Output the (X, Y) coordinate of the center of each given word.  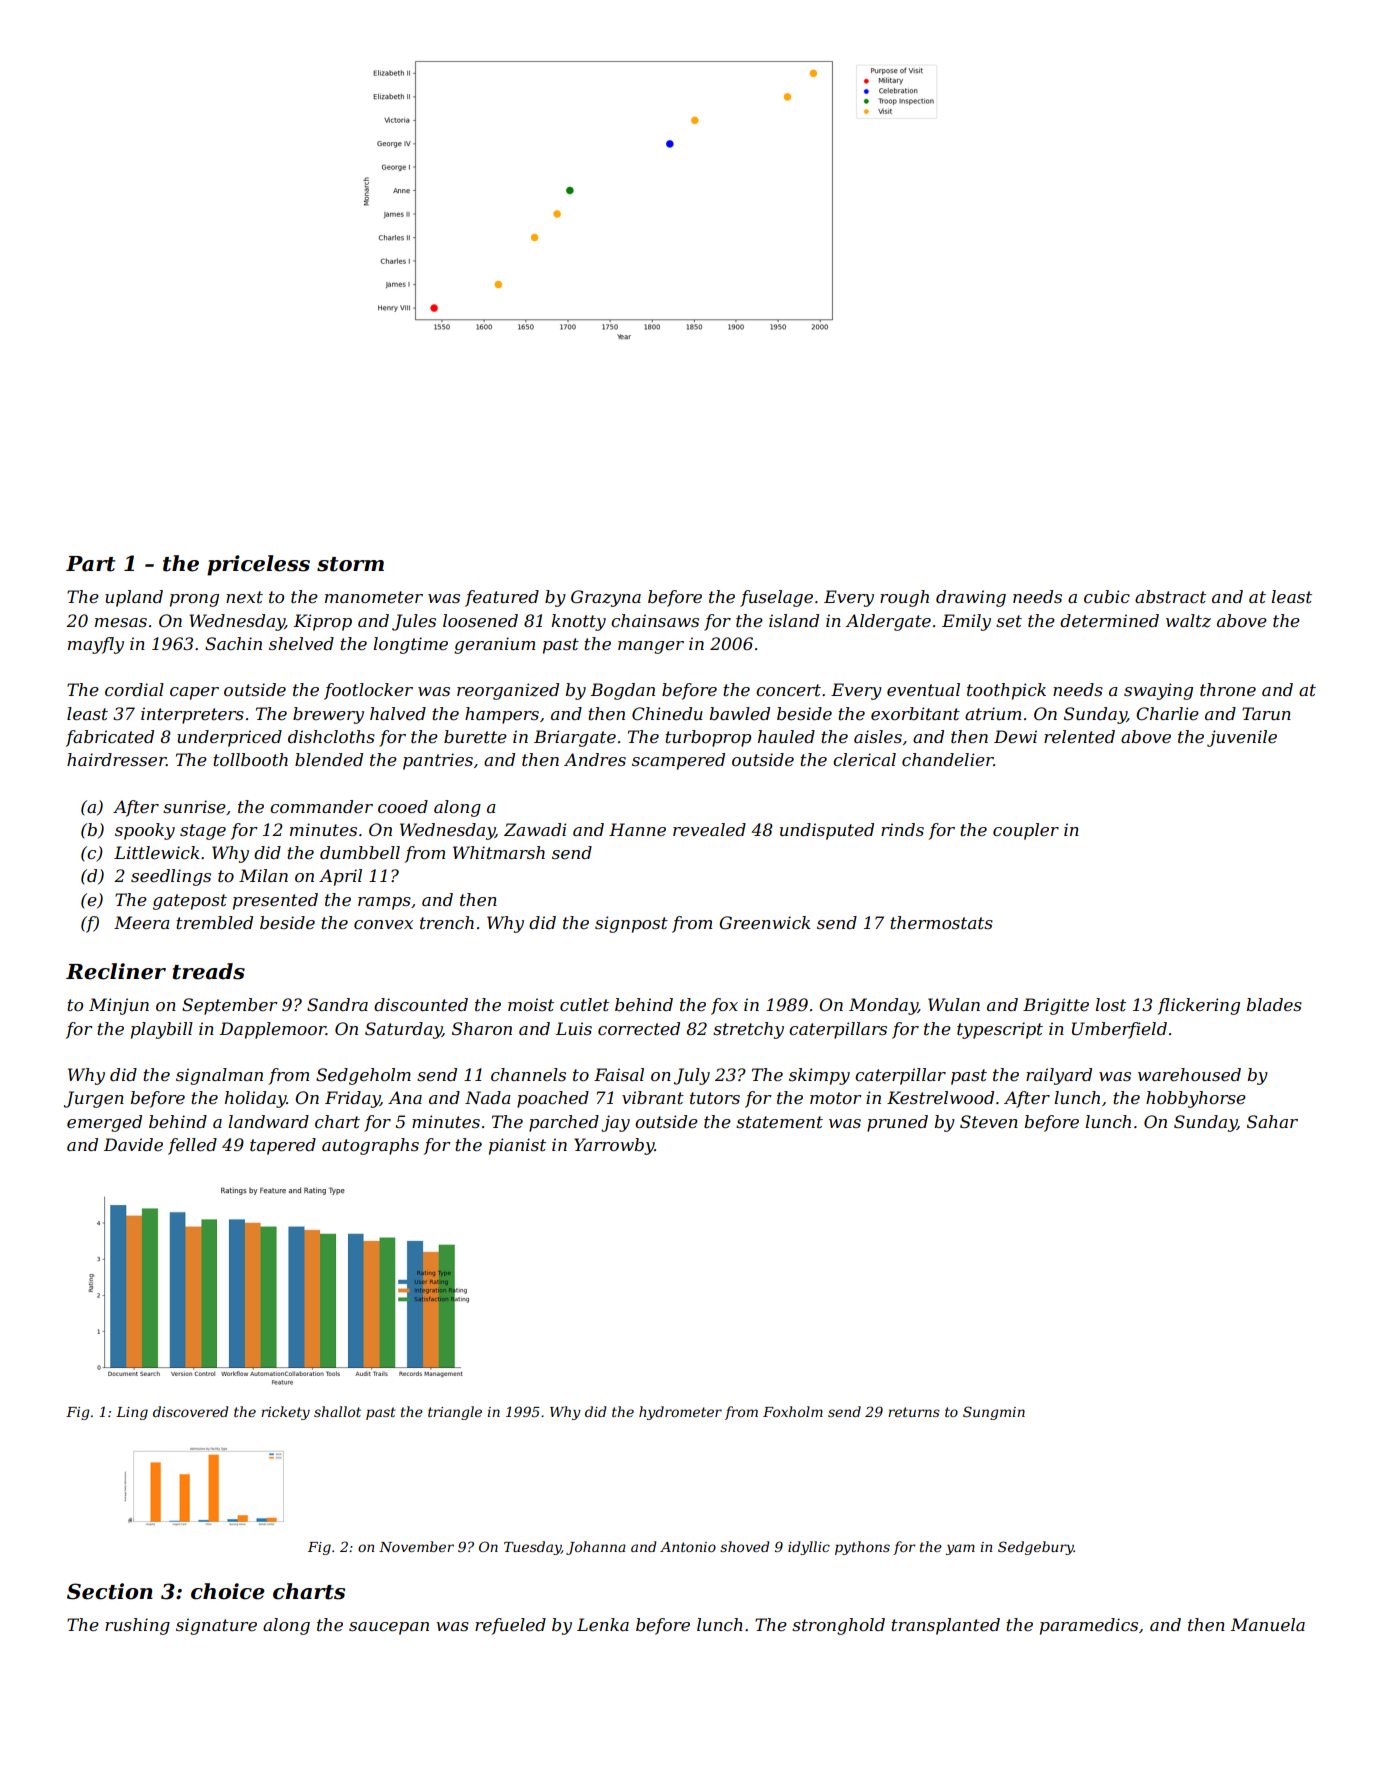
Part (91, 564)
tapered (283, 1146)
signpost (631, 924)
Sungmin (994, 1413)
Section (110, 1591)
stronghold (838, 1626)
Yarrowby (614, 1146)
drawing (971, 598)
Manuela (1268, 1624)
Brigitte (1056, 1006)
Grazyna (606, 598)
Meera (142, 922)
